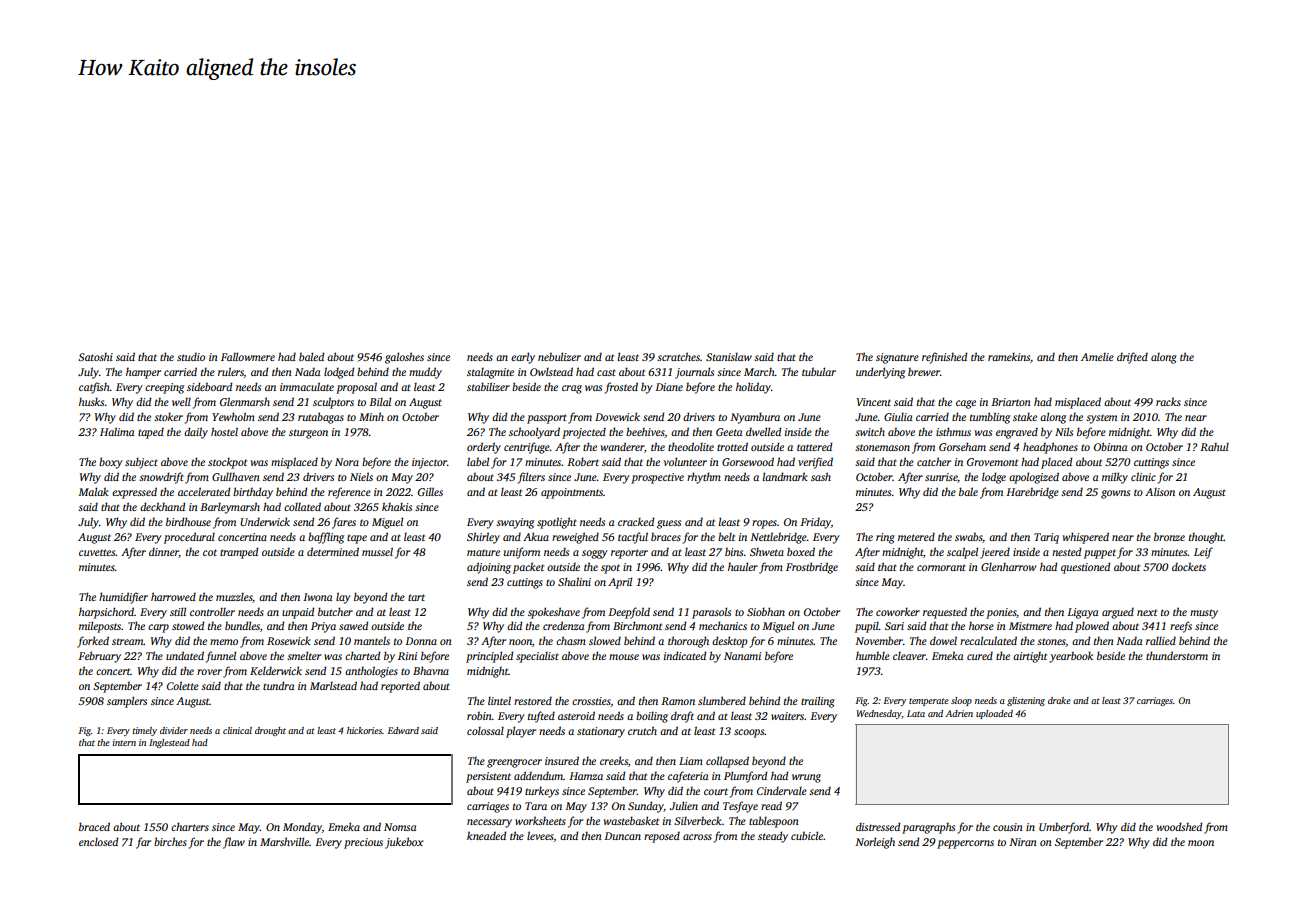 This page has width=1308, height=924. I want to click on argued, so click(1118, 613).
